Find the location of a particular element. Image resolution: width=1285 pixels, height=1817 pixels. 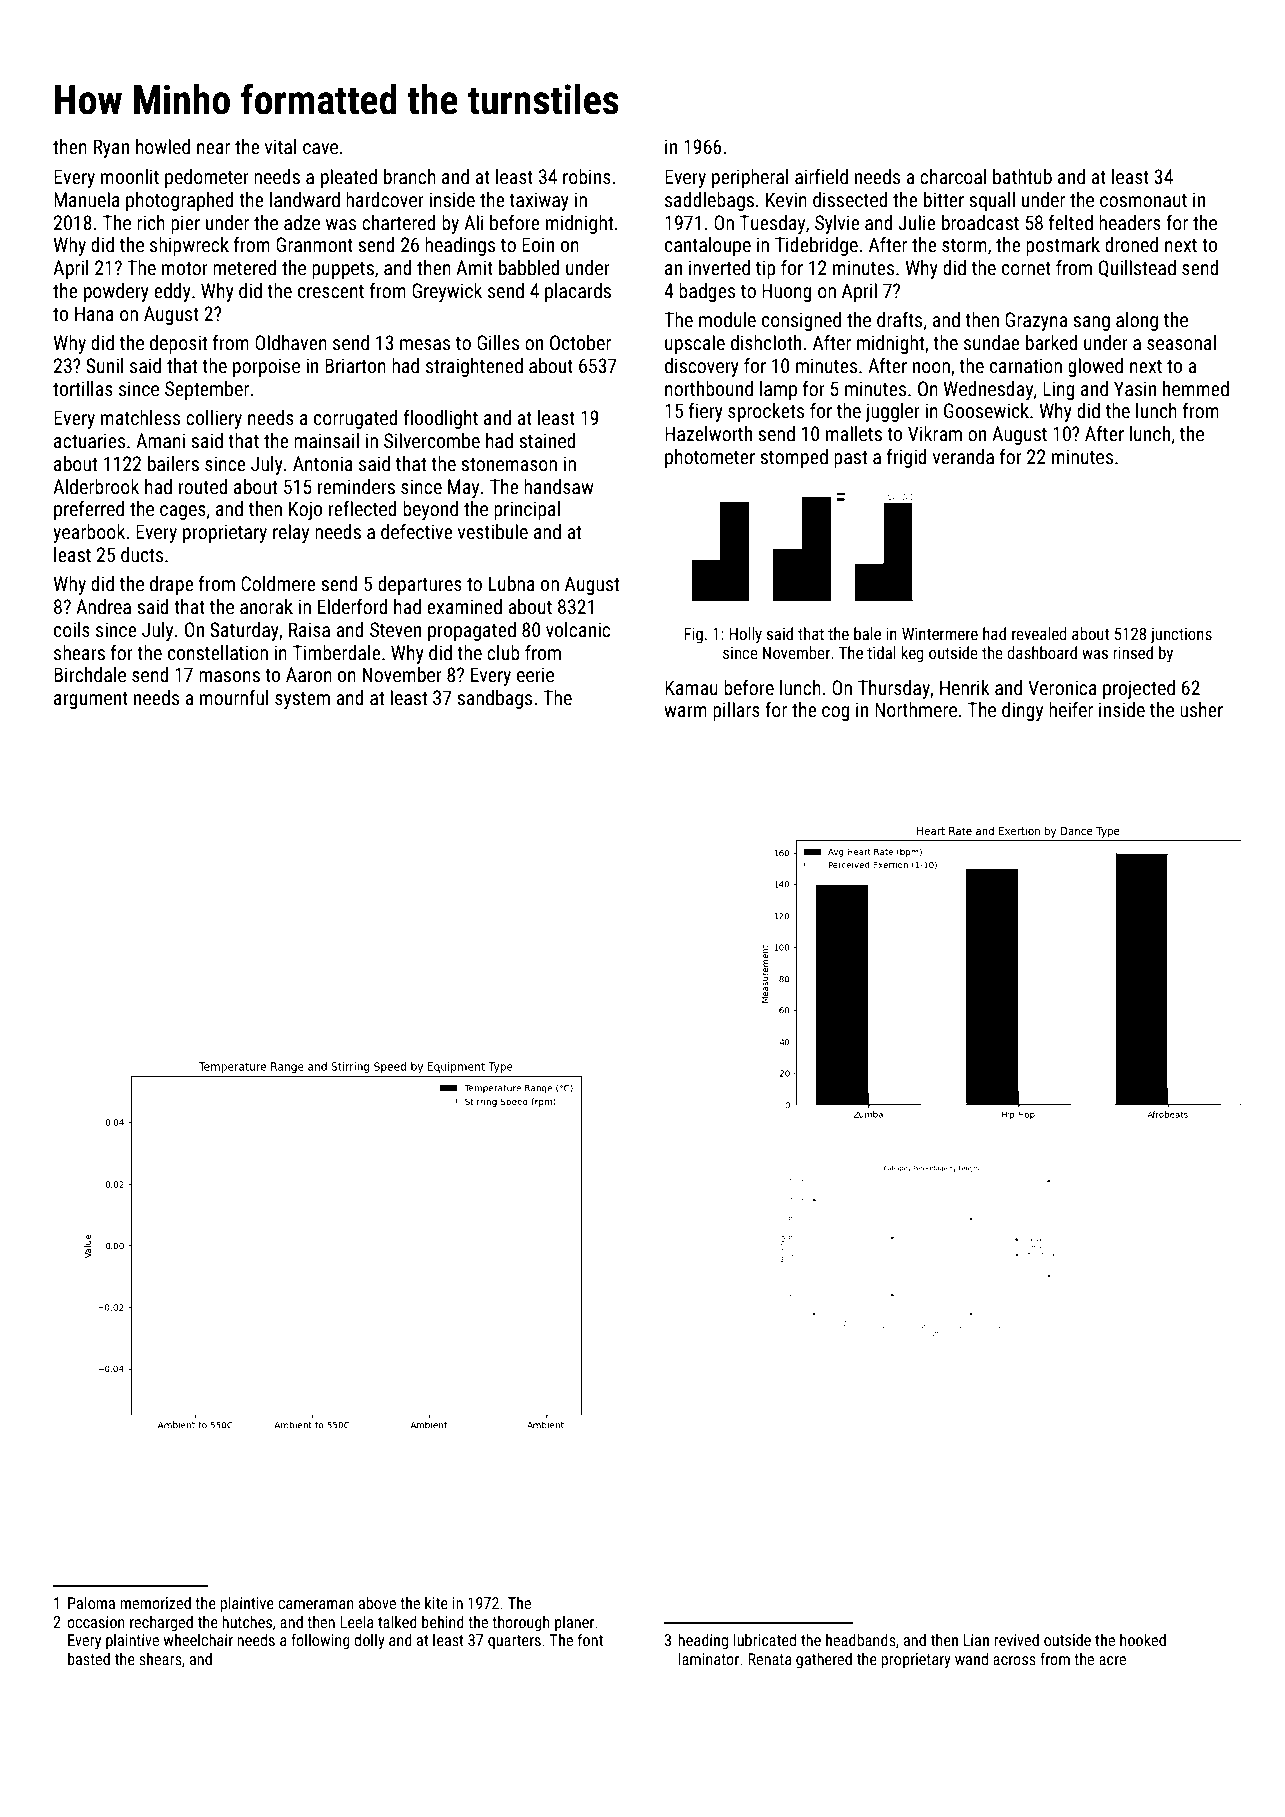

Lian is located at coordinates (976, 1640).
